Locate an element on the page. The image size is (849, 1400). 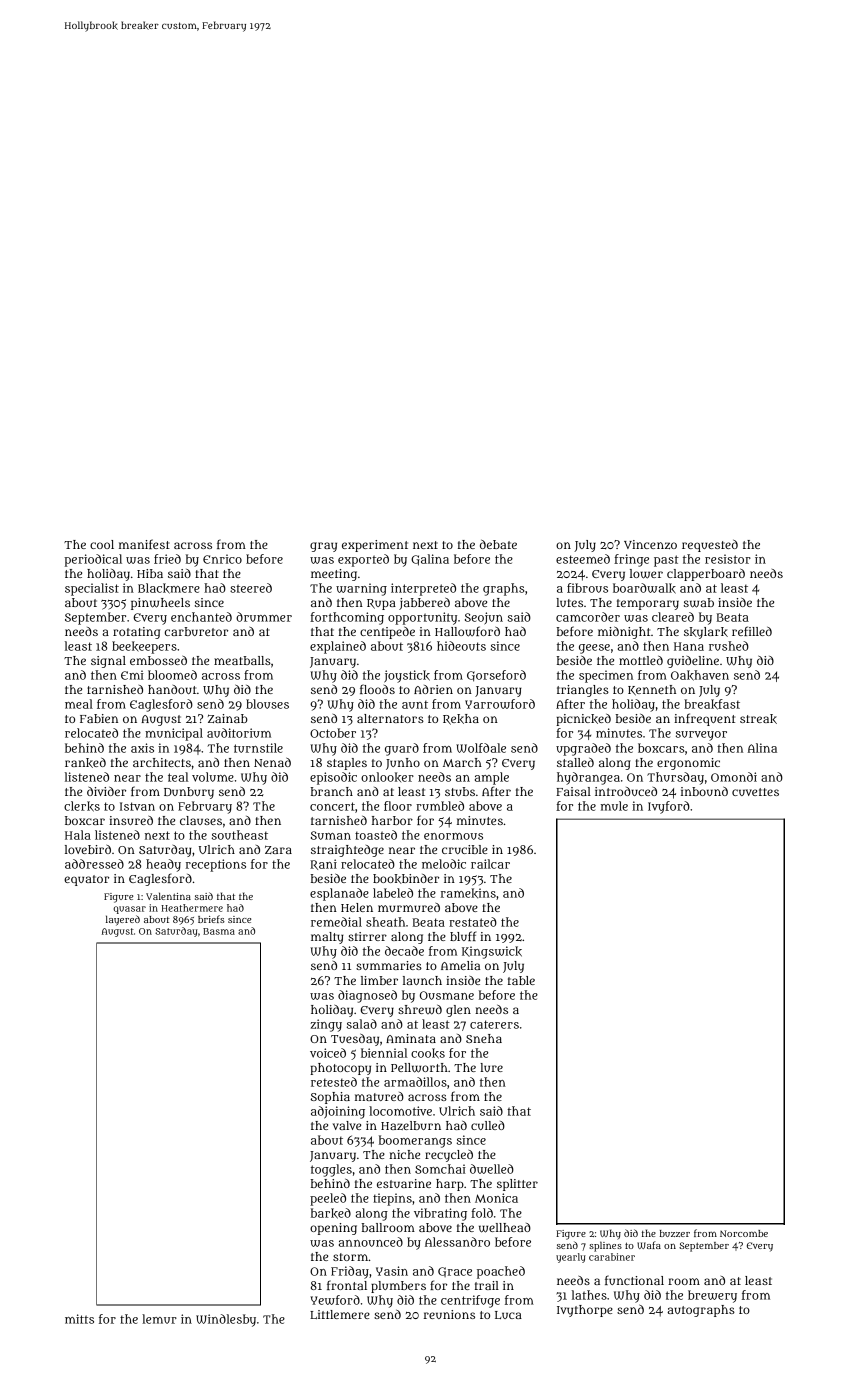
boardwalk is located at coordinates (644, 588).
